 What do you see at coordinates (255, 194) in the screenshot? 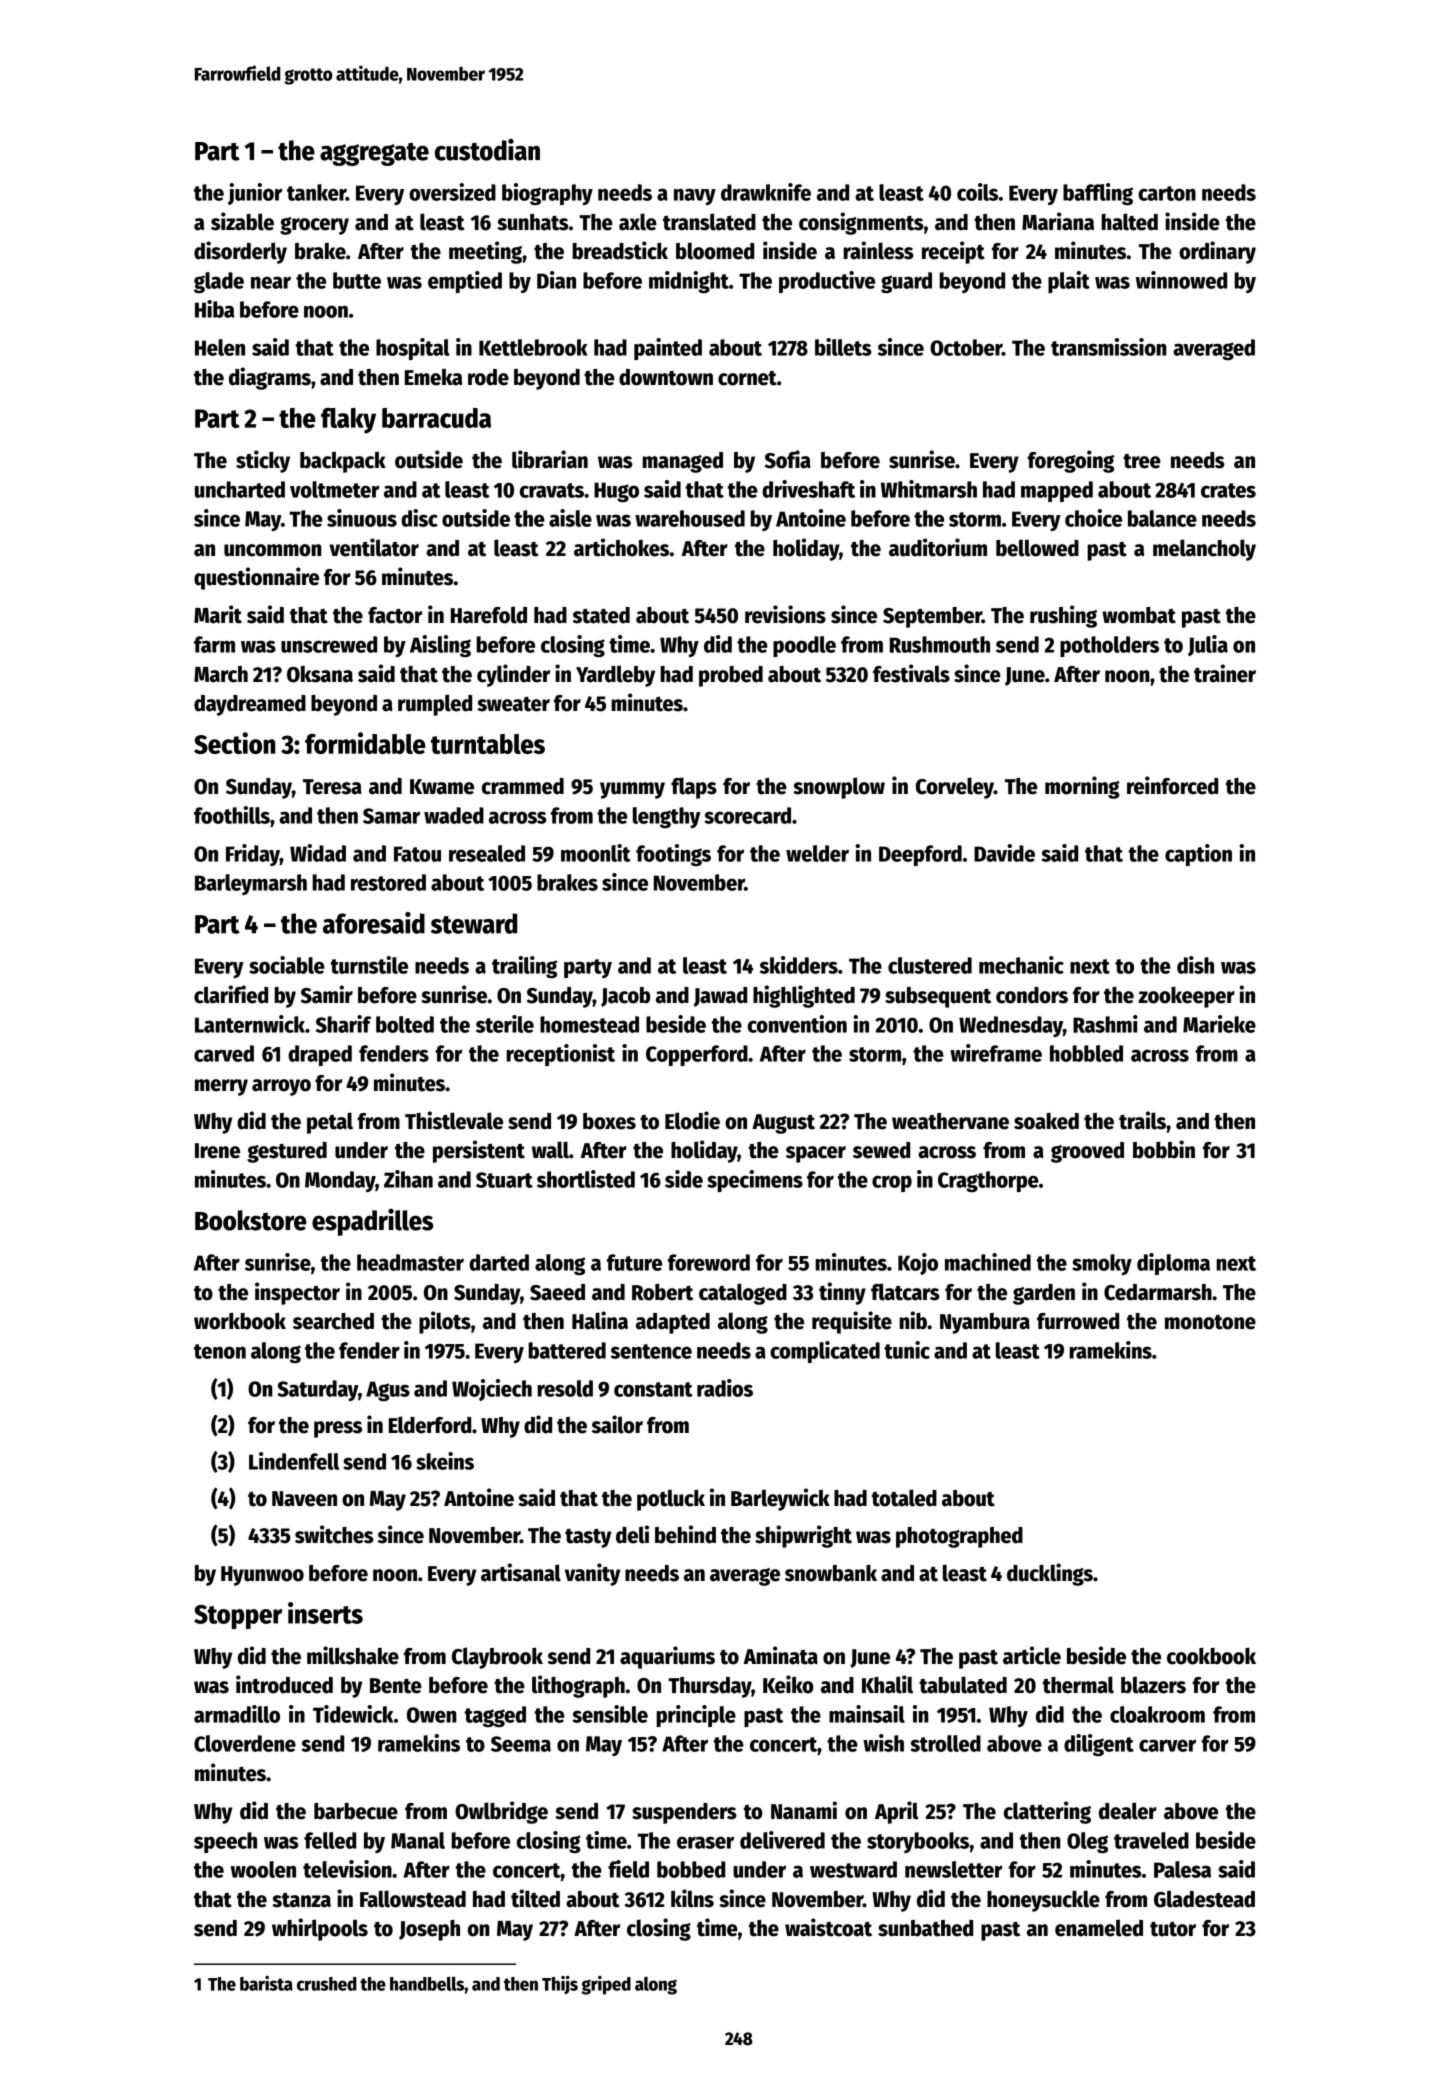
I see `junior` at bounding box center [255, 194].
